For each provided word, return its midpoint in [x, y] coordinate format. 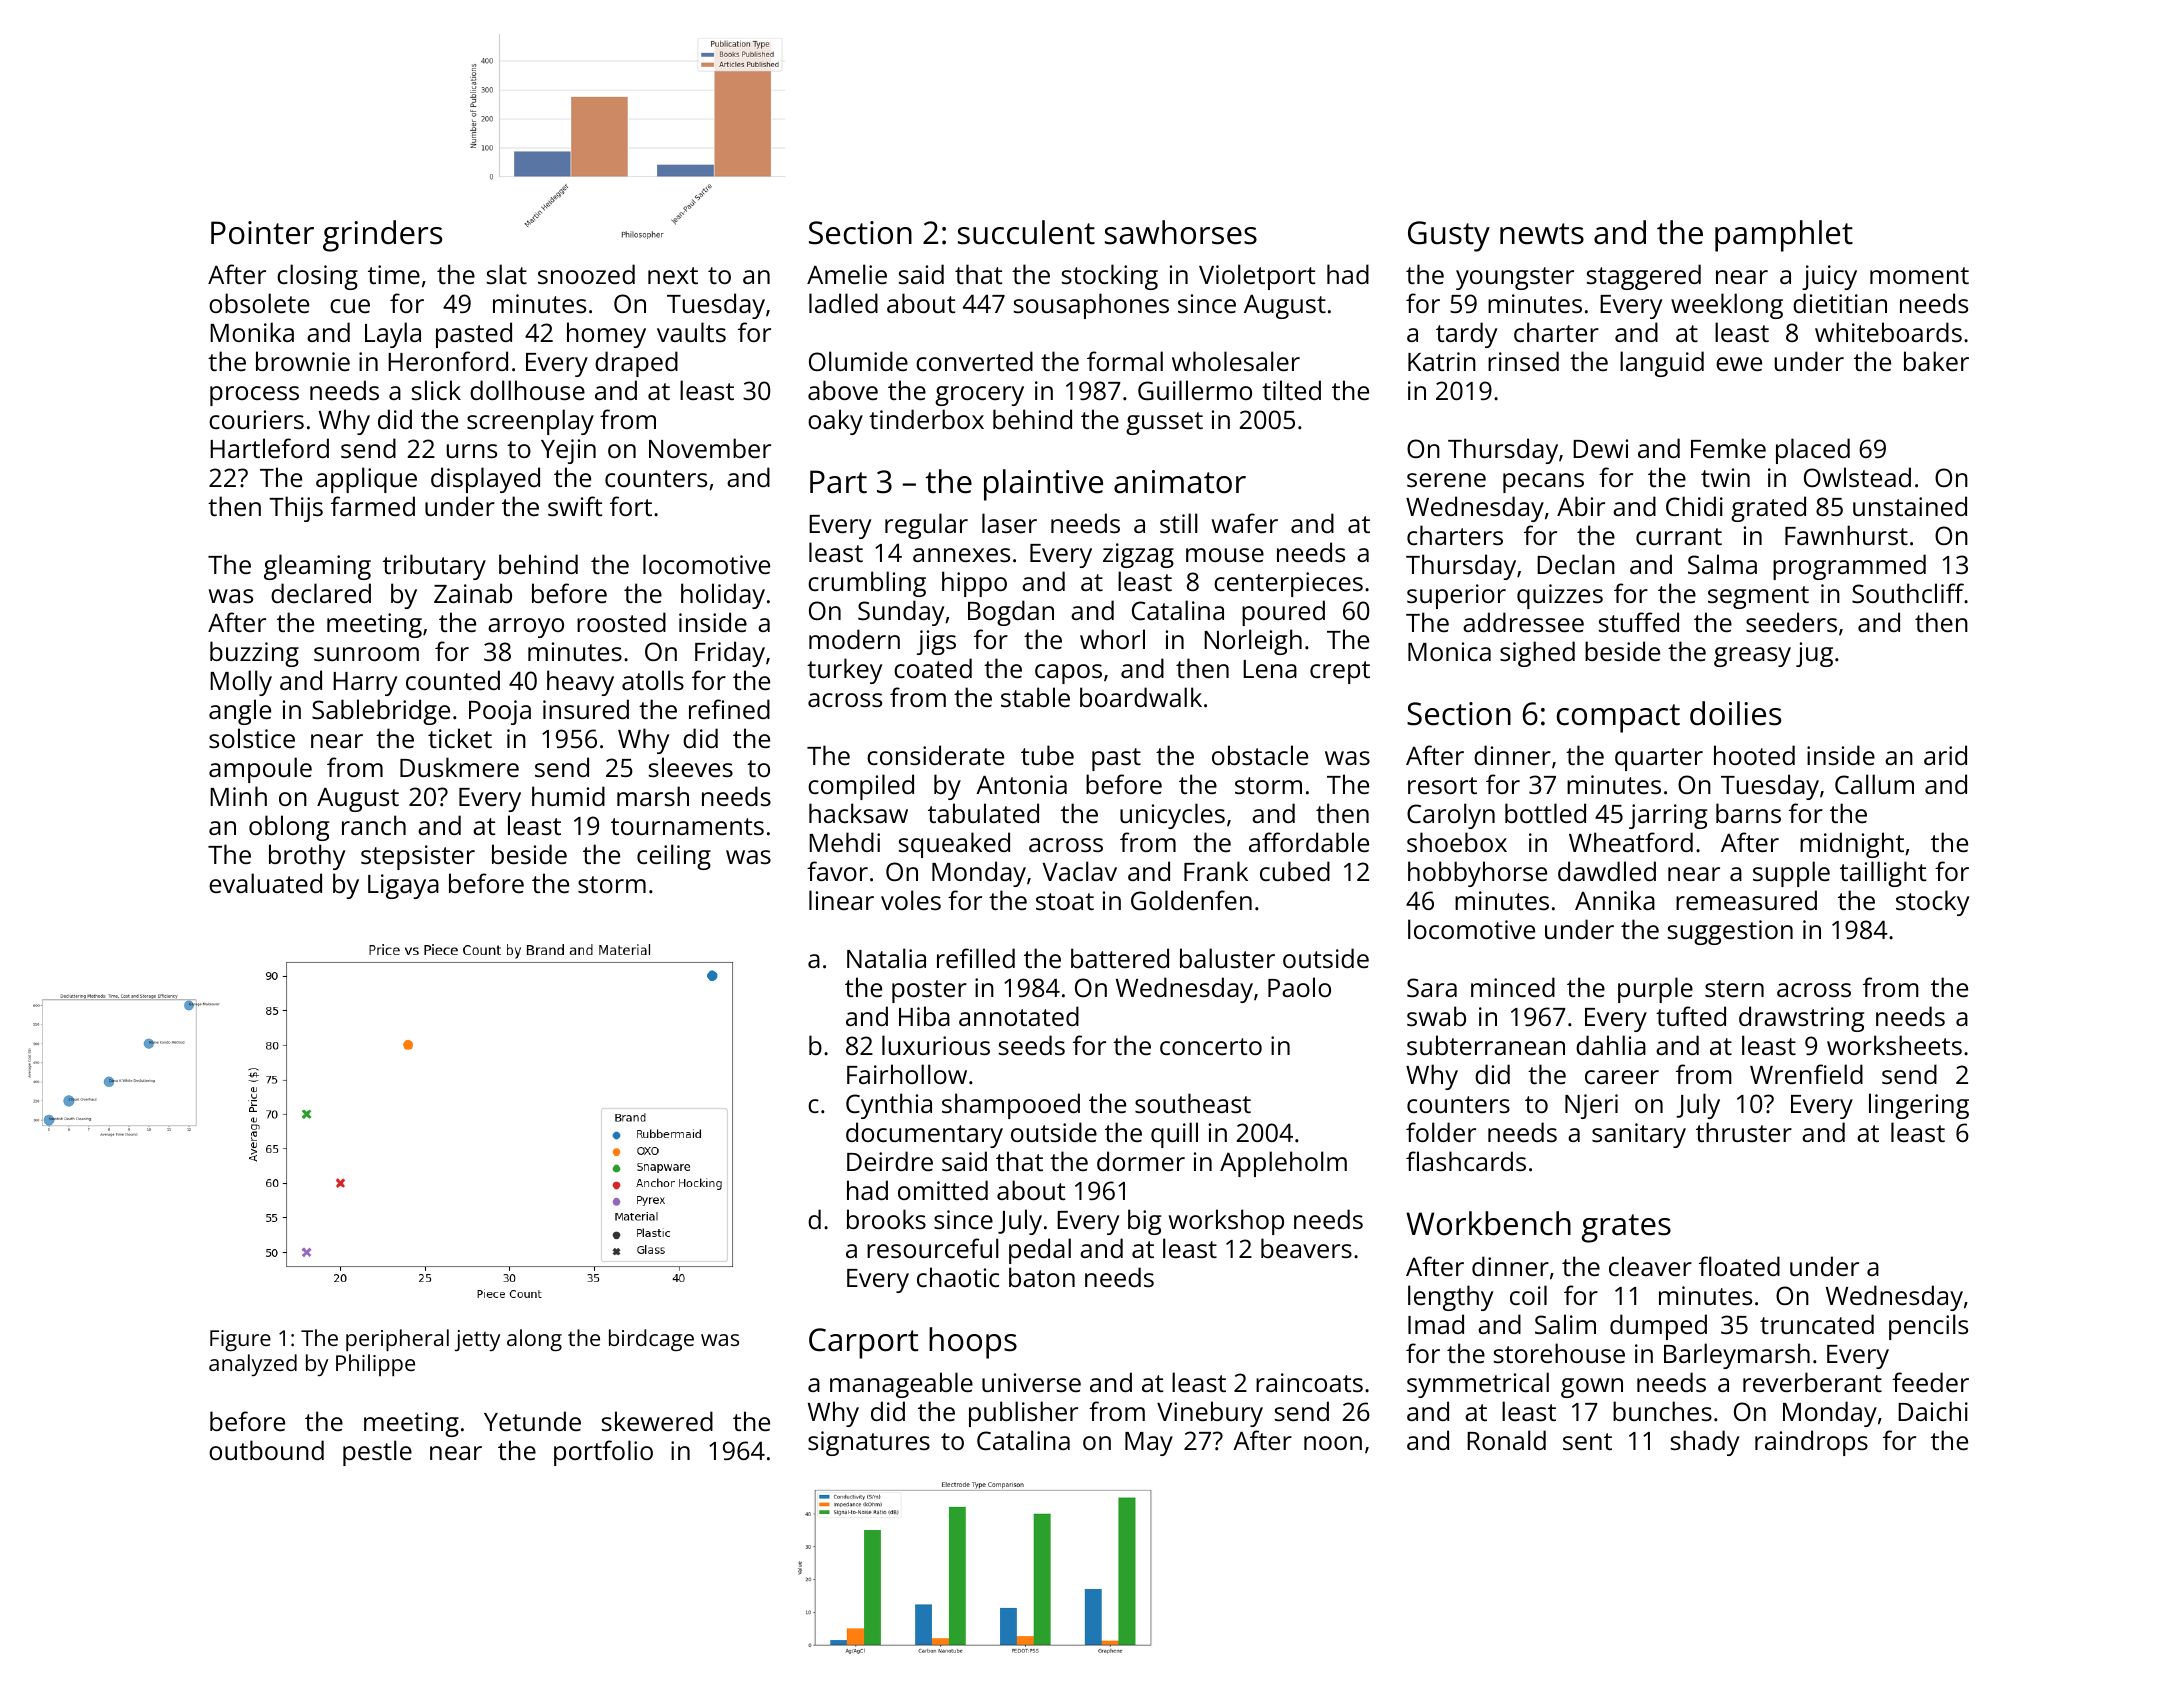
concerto [1211, 1046]
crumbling [867, 584]
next [673, 275]
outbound [266, 1450]
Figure [240, 1340]
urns [472, 451]
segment [1758, 597]
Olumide [858, 361]
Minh [238, 796]
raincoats [1309, 1382]
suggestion [1730, 932]
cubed [1295, 871]
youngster [1515, 278]
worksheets [1894, 1045]
